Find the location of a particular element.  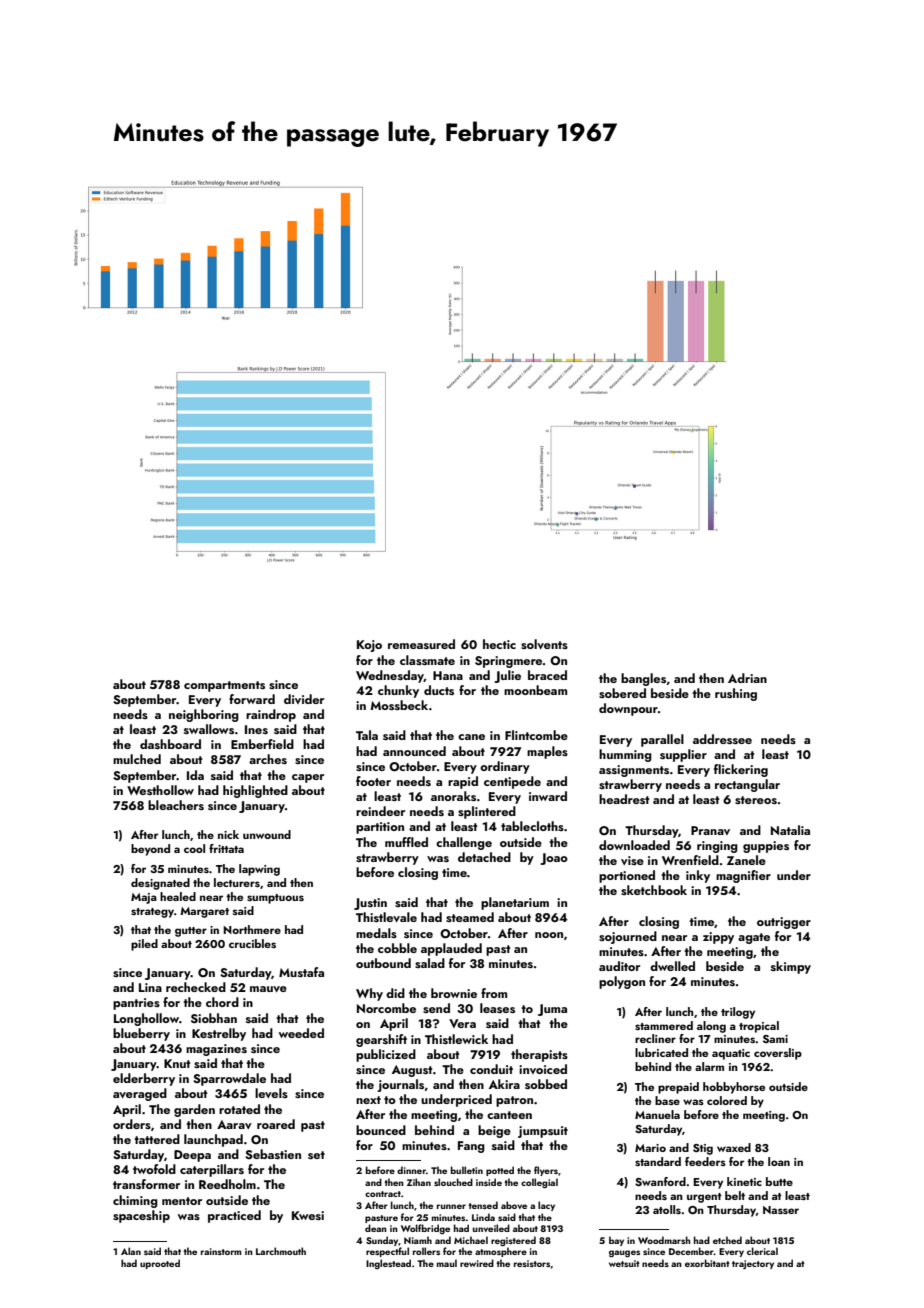

forward is located at coordinates (252, 699).
